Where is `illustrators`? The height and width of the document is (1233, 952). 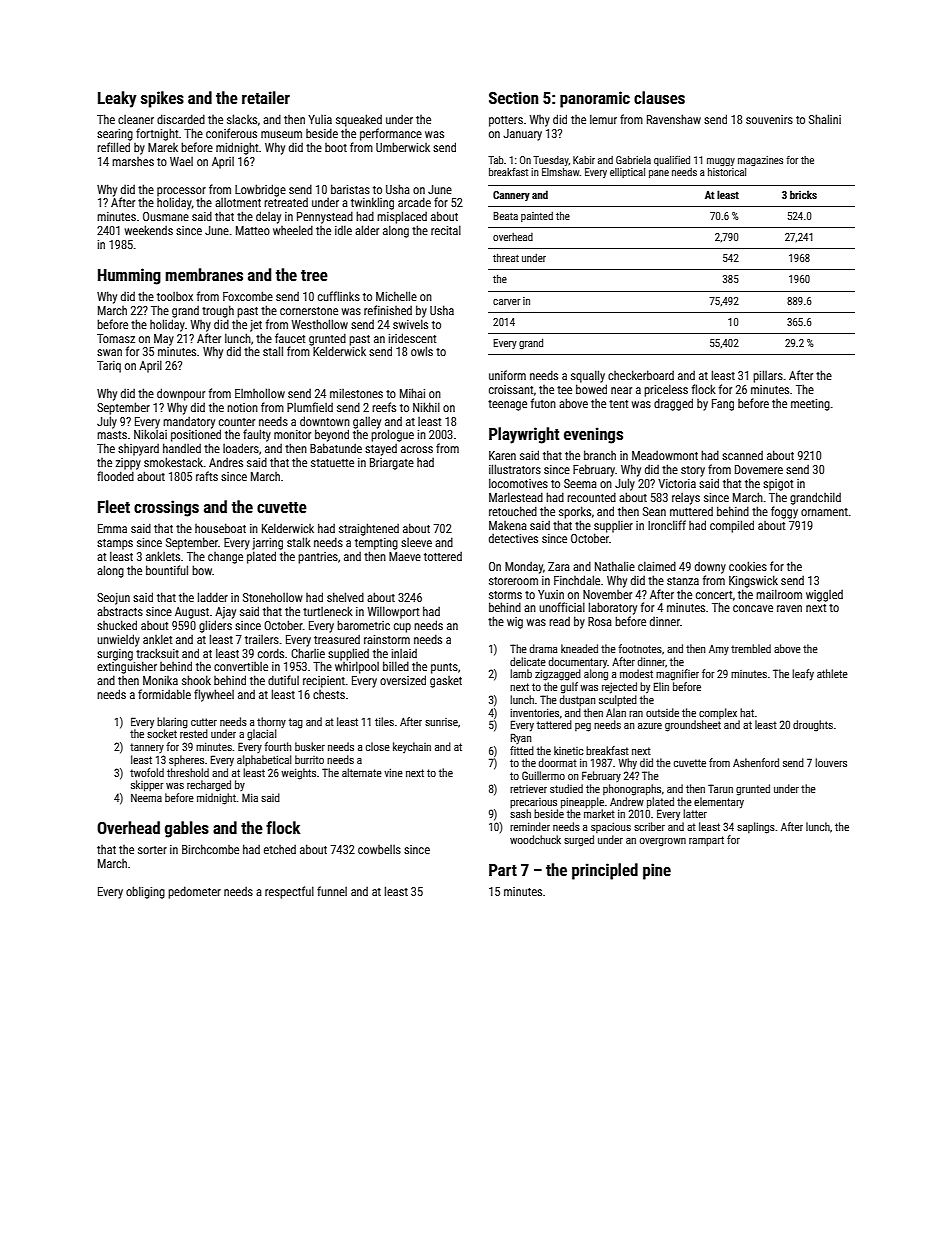 illustrators is located at coordinates (515, 469).
